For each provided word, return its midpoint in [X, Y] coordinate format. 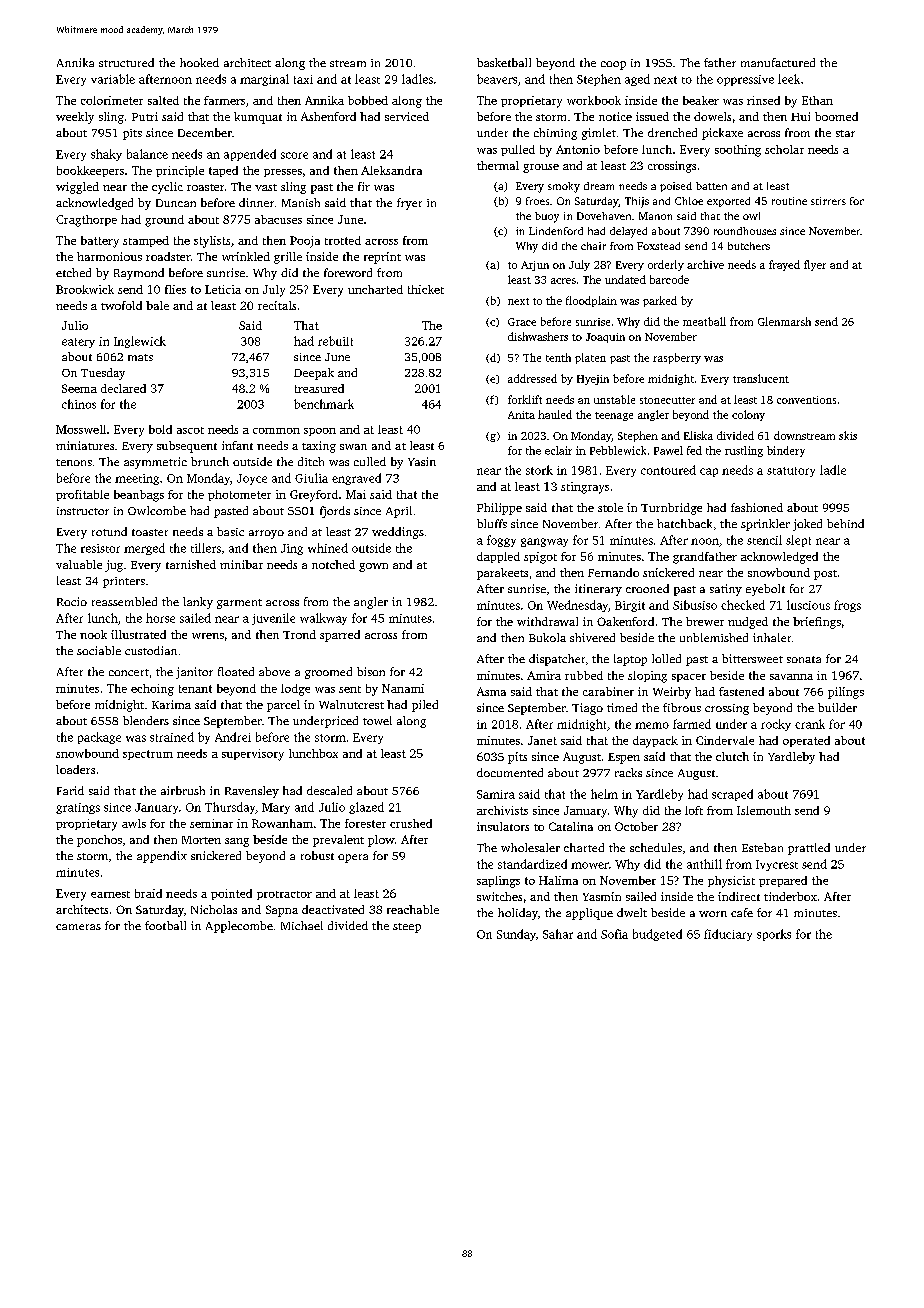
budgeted [657, 935]
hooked [199, 62]
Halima [558, 880]
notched [333, 564]
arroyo [266, 534]
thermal [498, 165]
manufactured [778, 62]
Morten [201, 840]
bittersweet [752, 658]
